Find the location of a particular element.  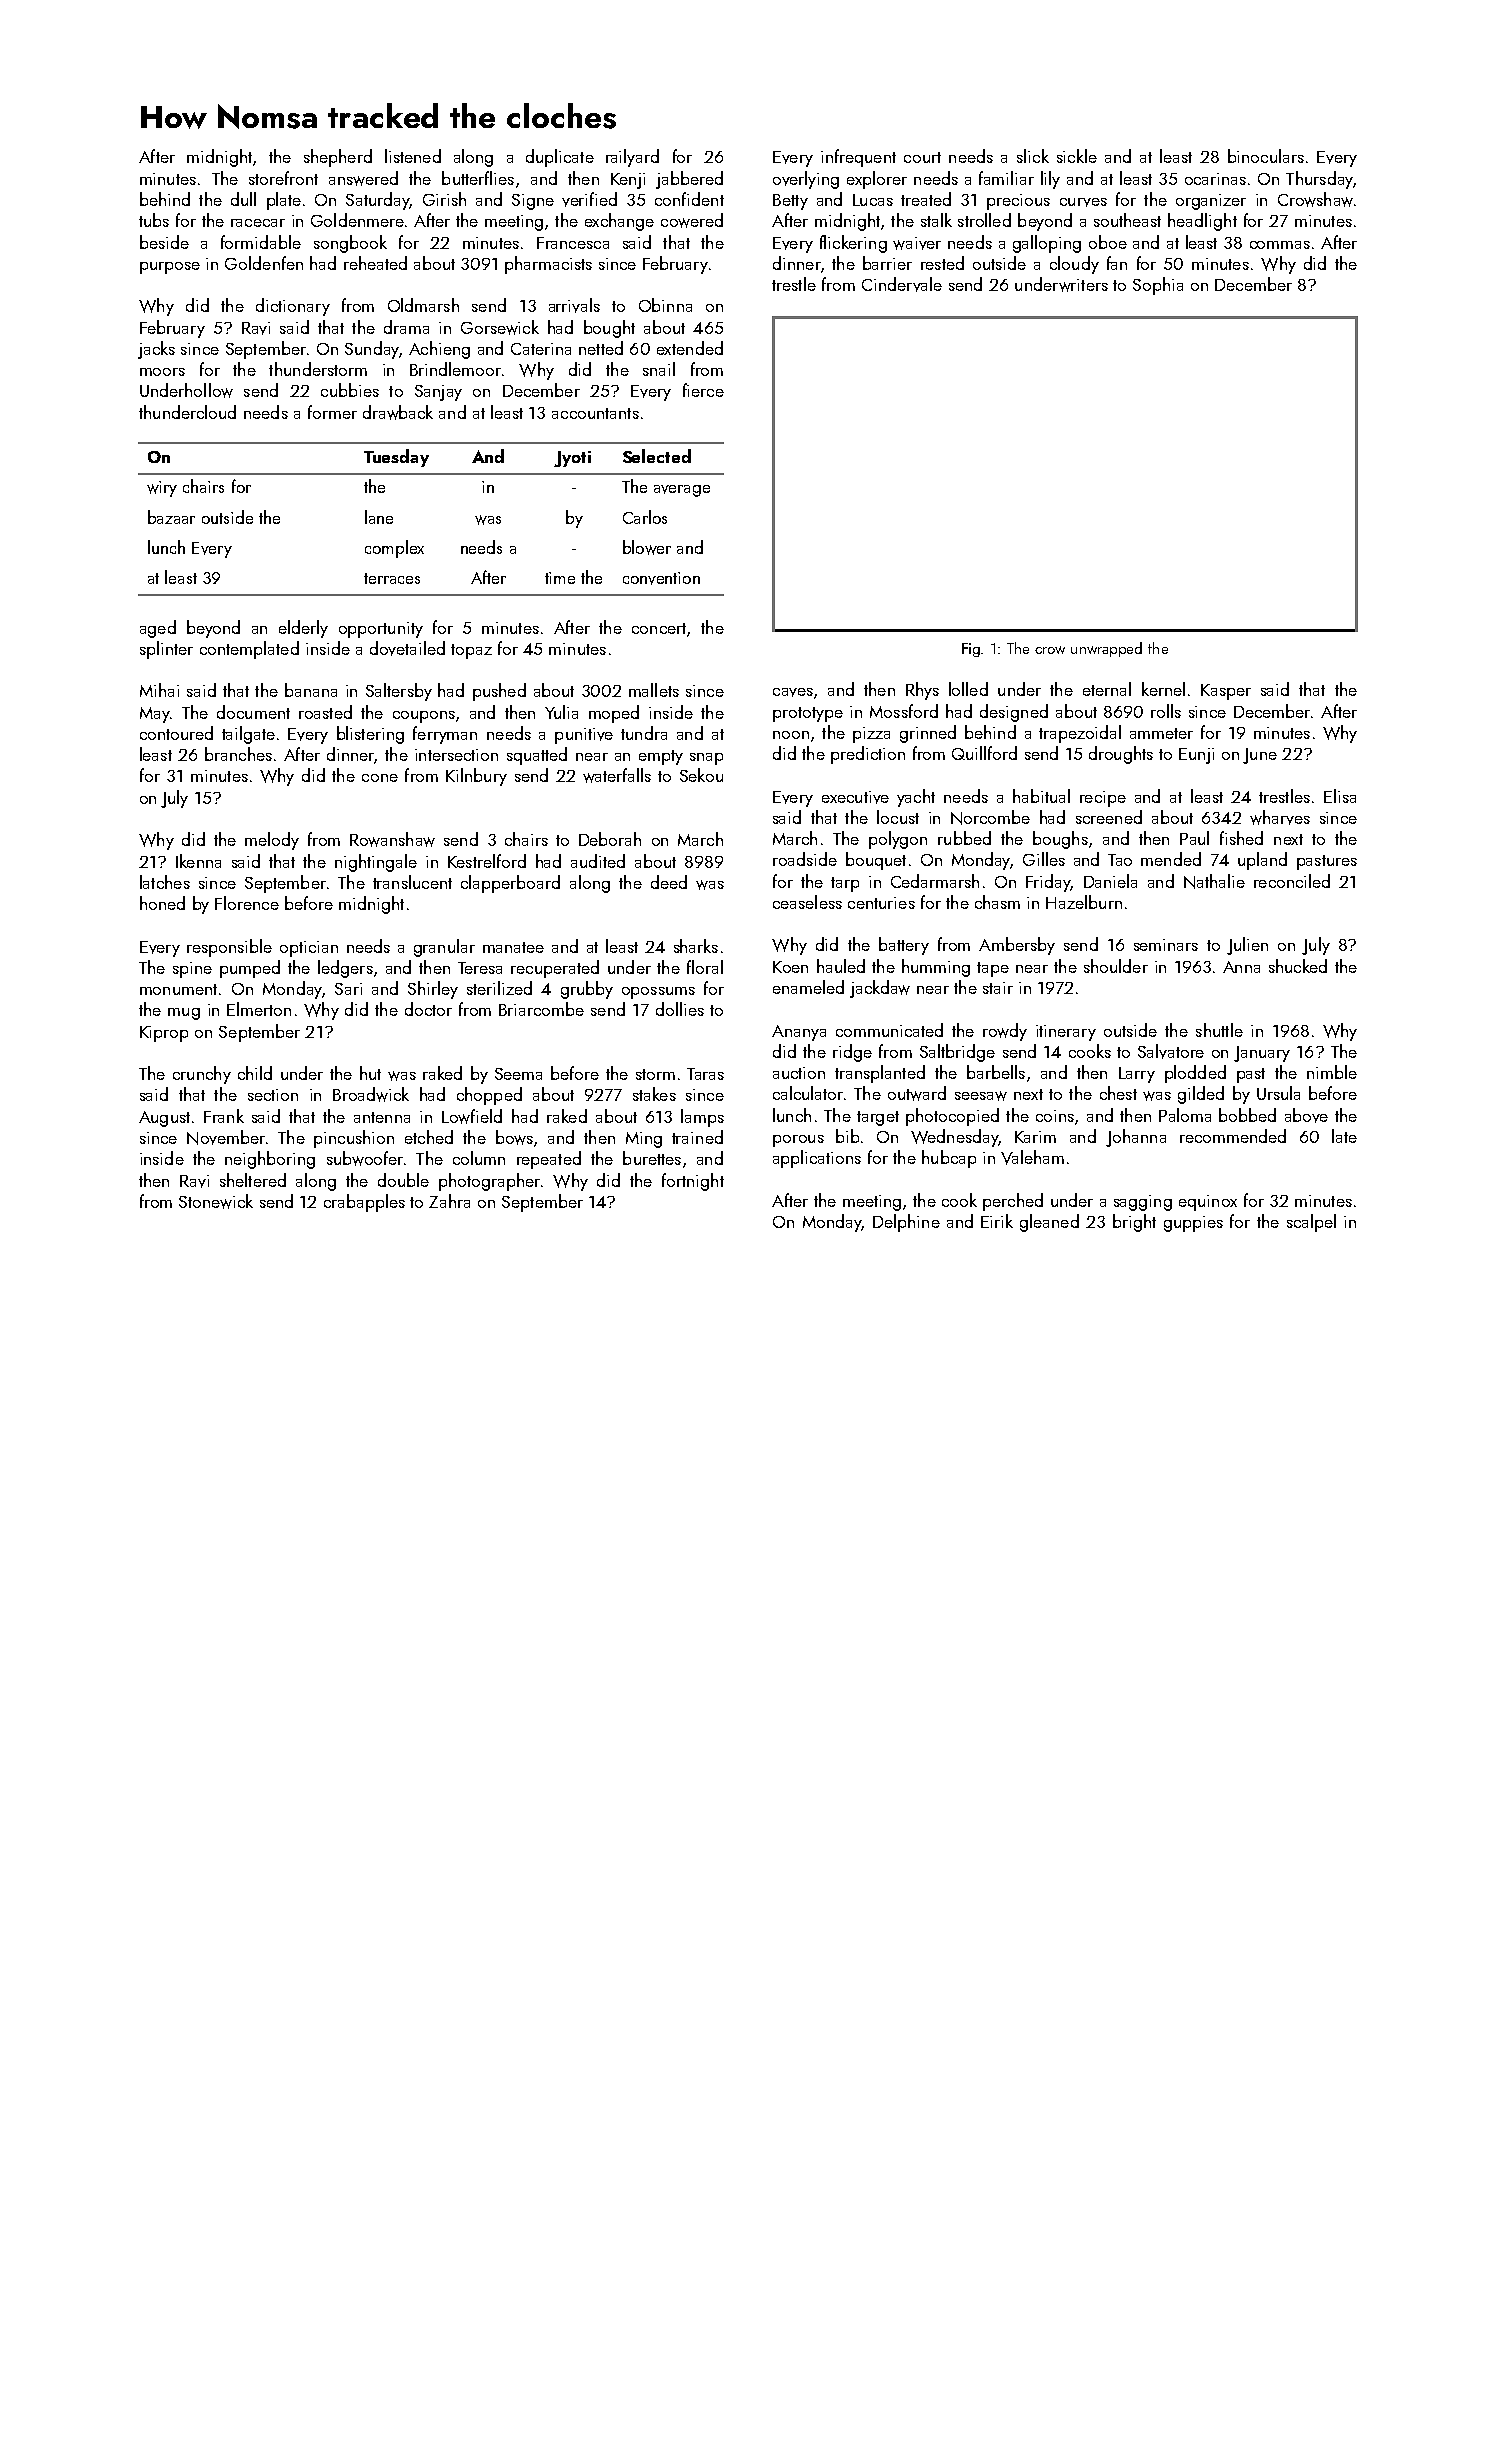

upland is located at coordinates (1262, 861).
